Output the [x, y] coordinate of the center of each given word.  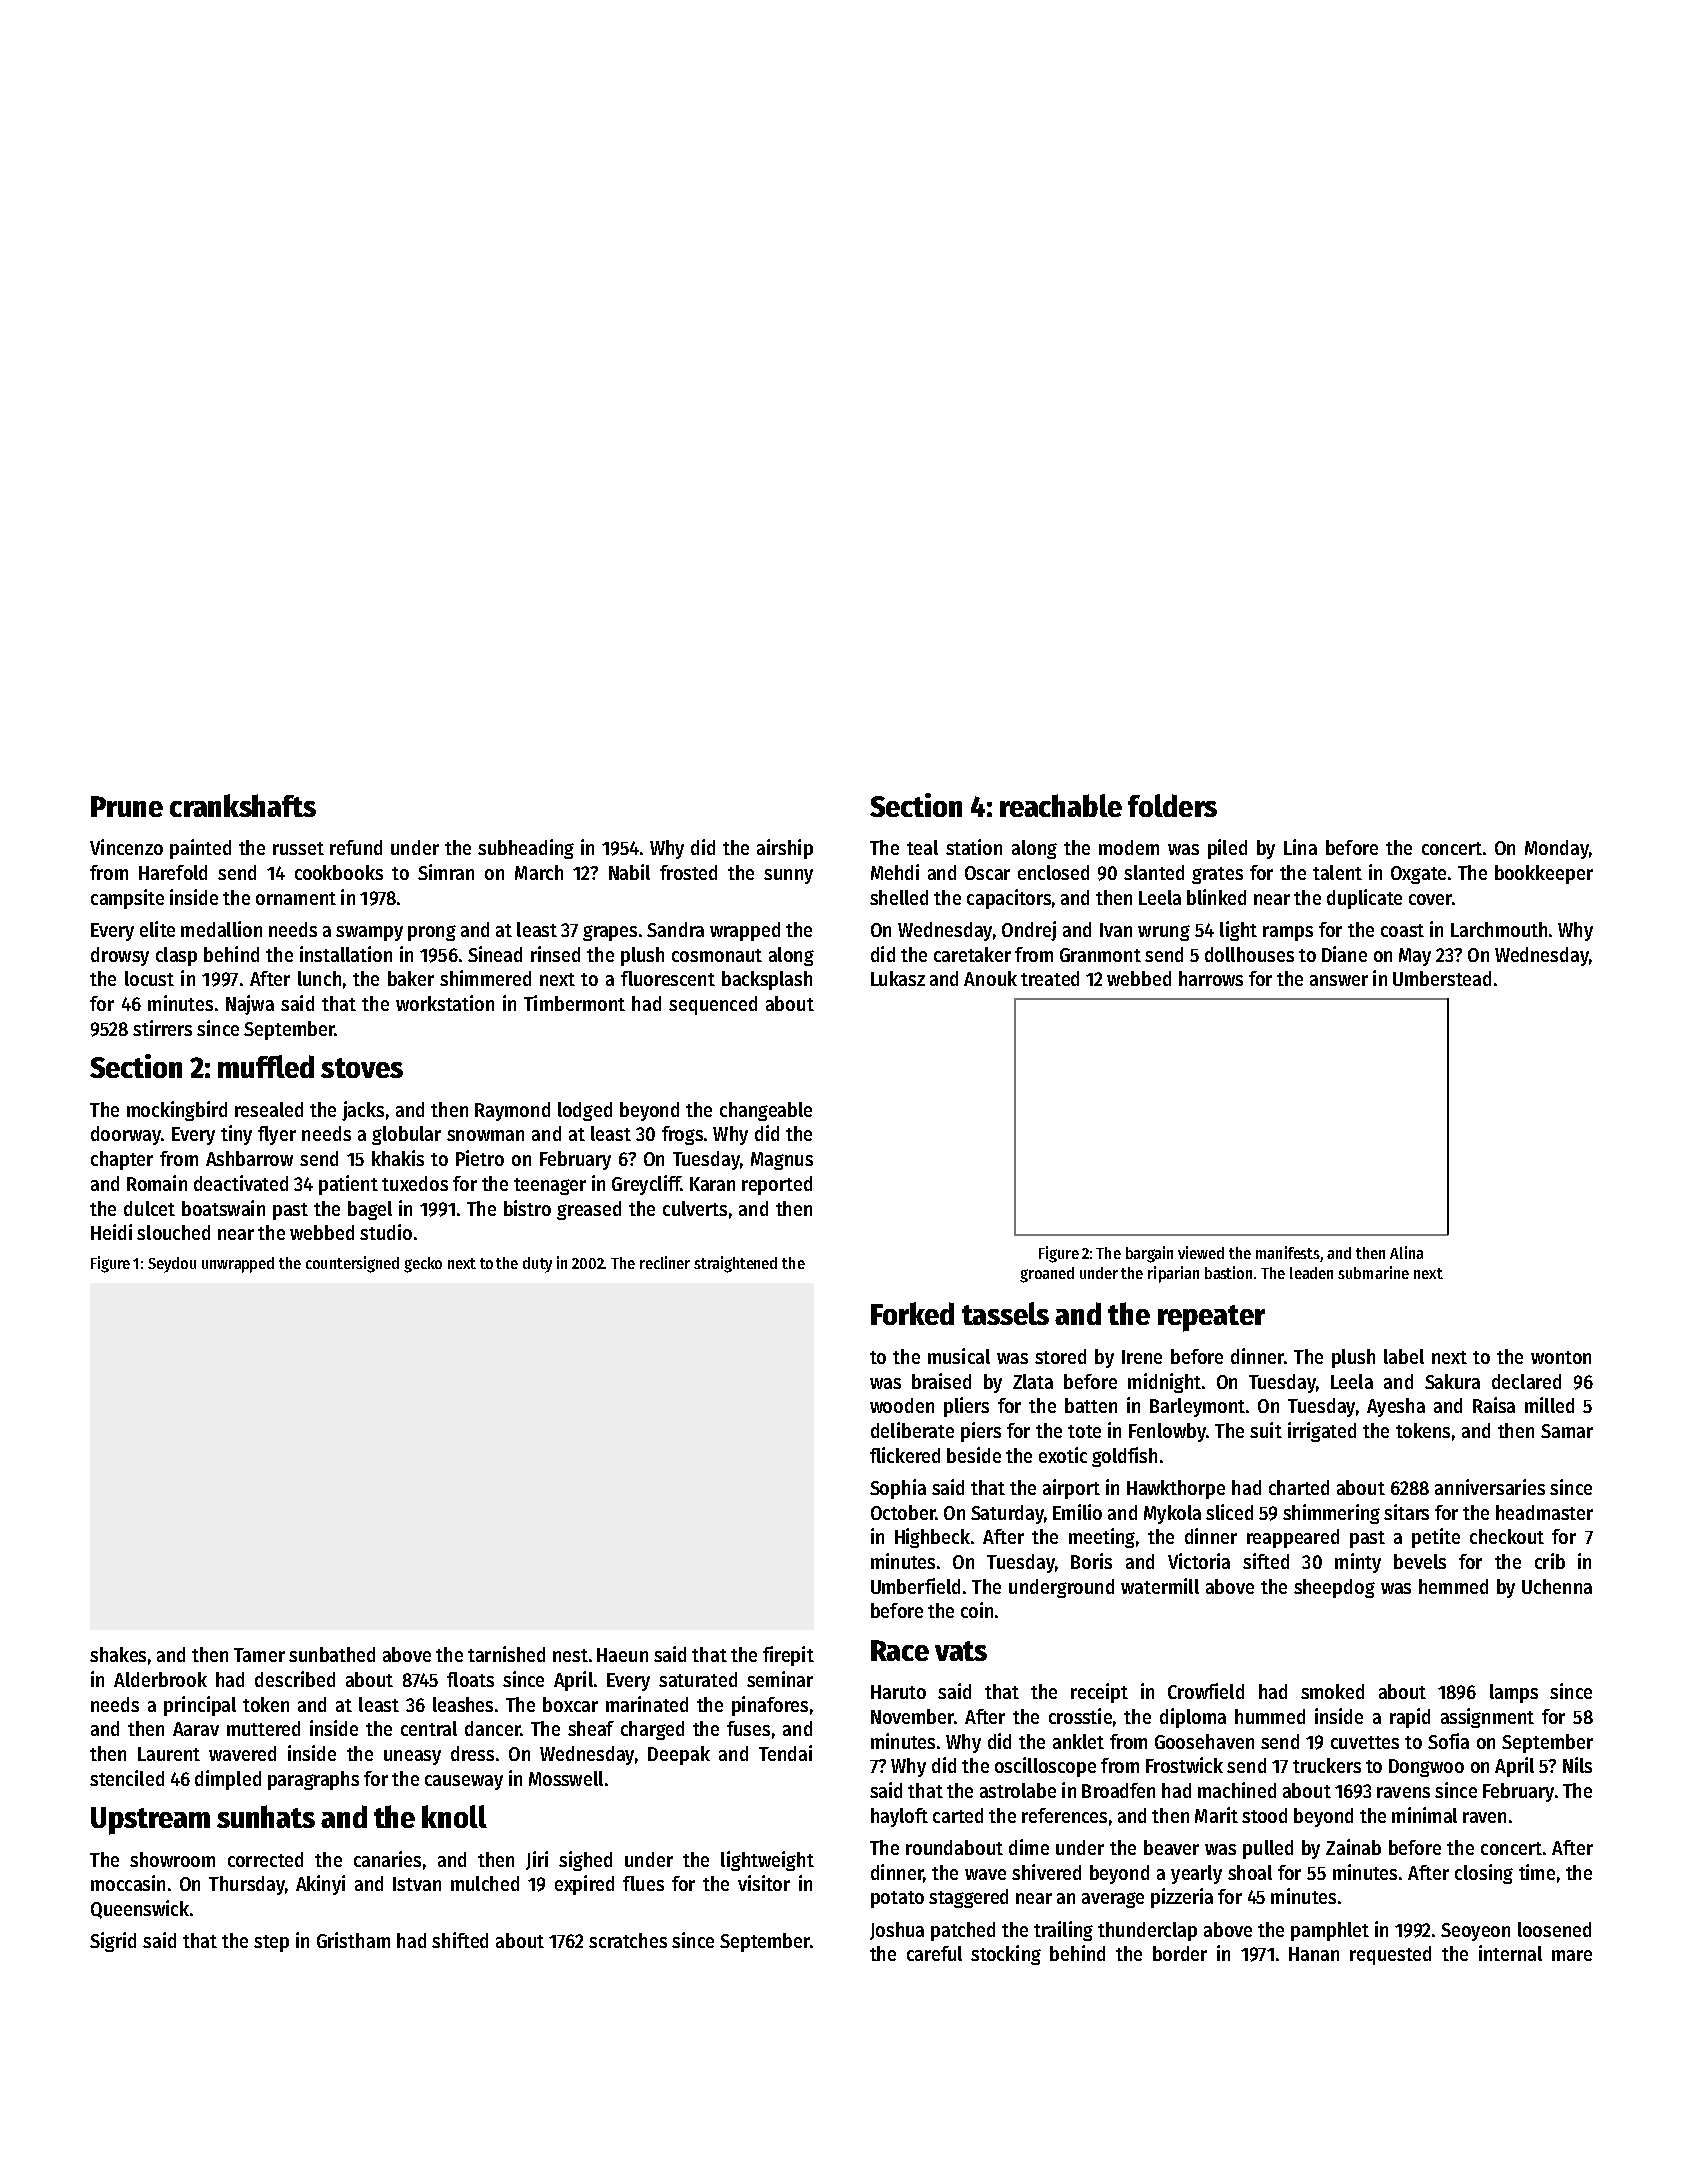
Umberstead [1442, 978]
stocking [1006, 1955]
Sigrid [113, 1942]
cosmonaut [717, 955]
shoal [1250, 1872]
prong [432, 933]
